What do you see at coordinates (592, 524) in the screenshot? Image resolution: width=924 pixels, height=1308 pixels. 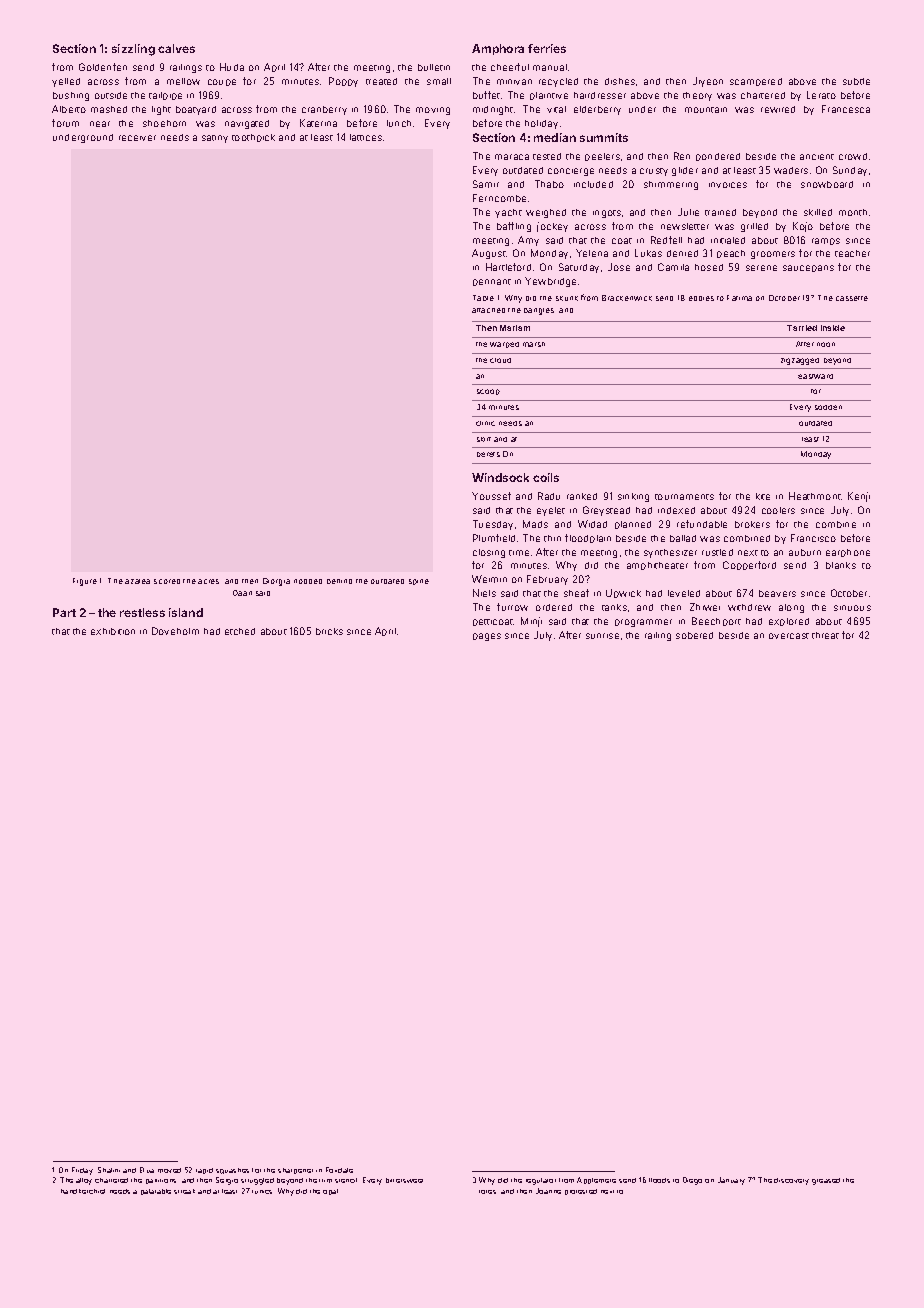 I see `Widad` at bounding box center [592, 524].
